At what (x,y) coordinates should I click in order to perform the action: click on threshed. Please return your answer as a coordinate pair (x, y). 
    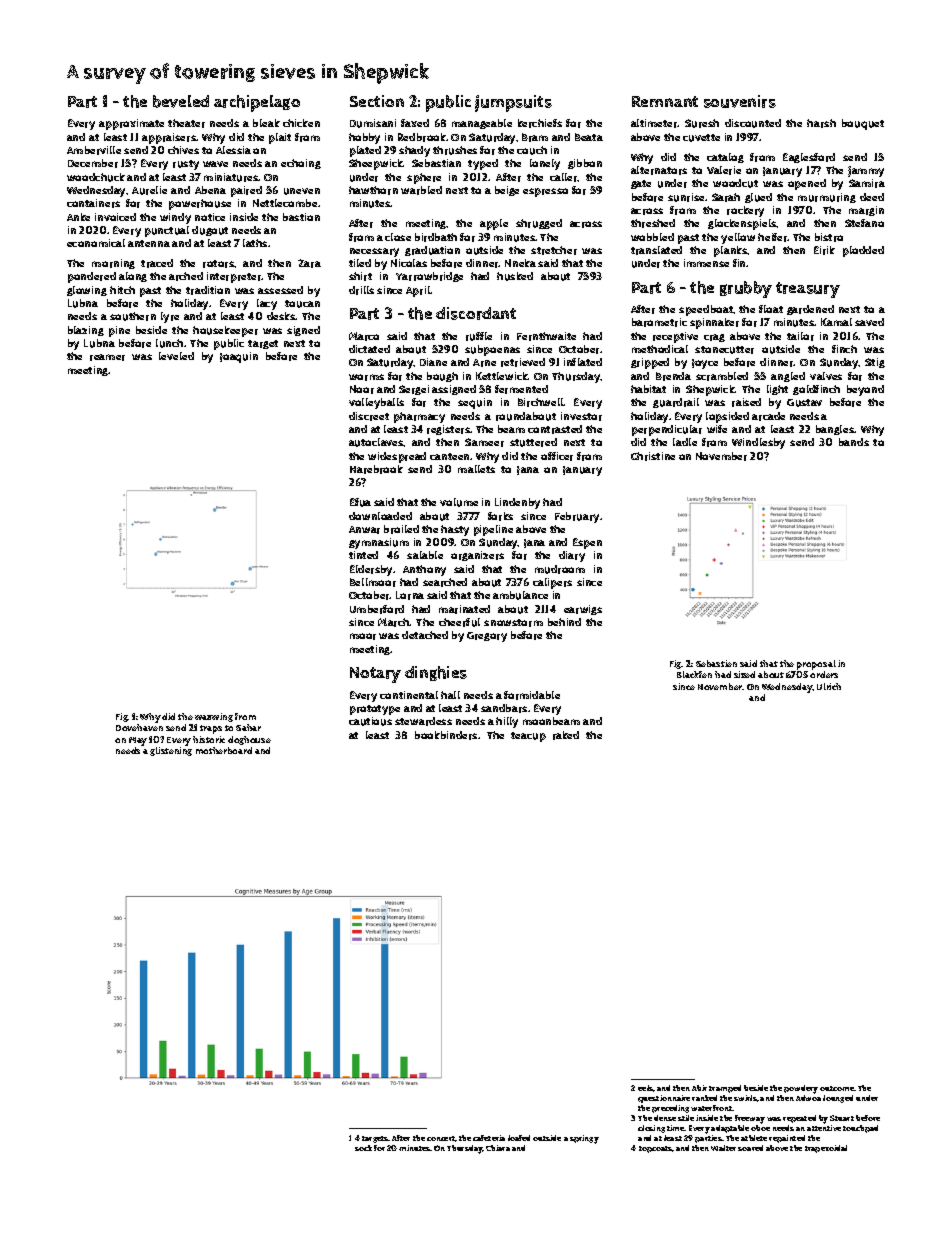
    Looking at the image, I should click on (653, 223).
